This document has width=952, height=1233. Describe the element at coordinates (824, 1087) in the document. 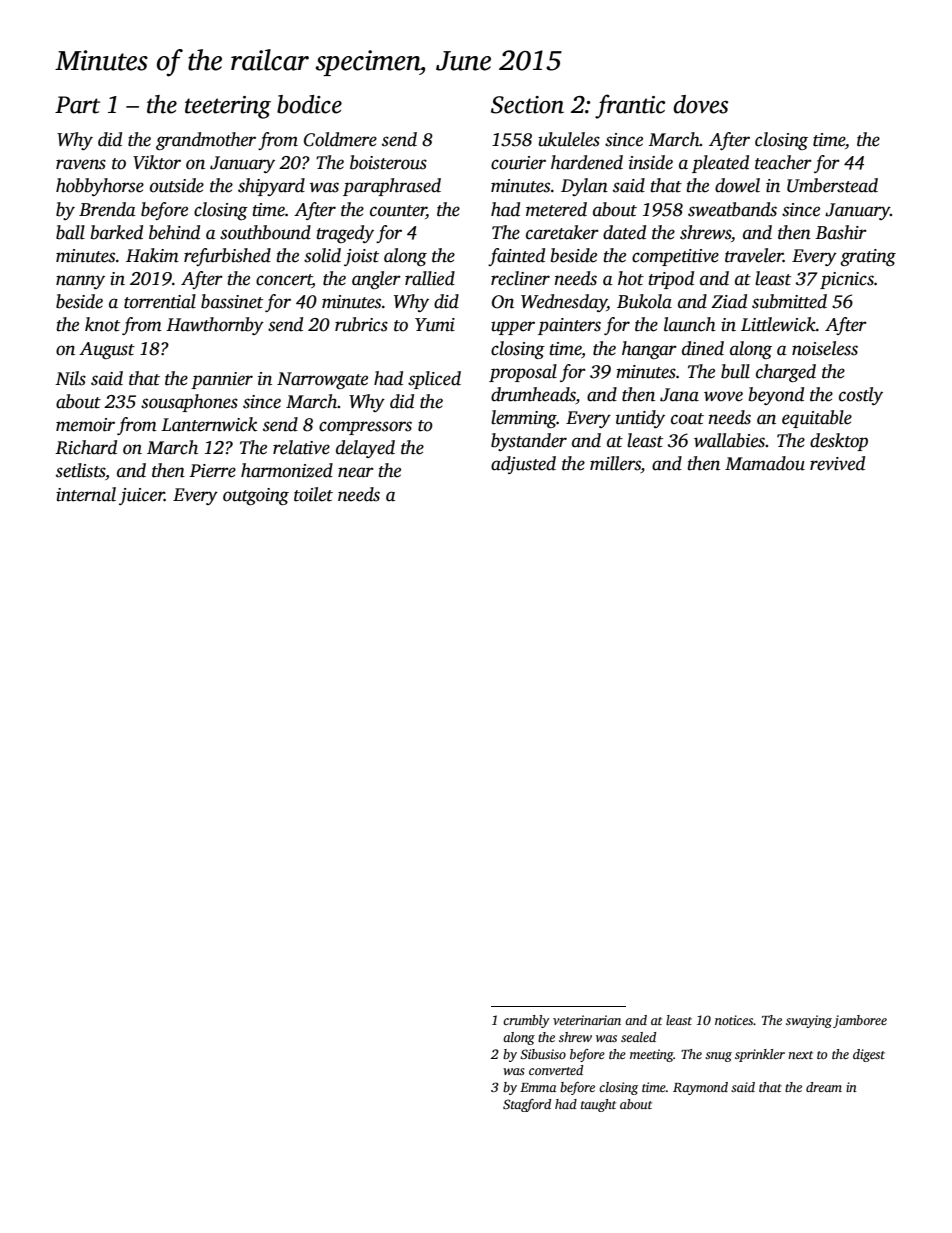

I see `dream` at that location.
